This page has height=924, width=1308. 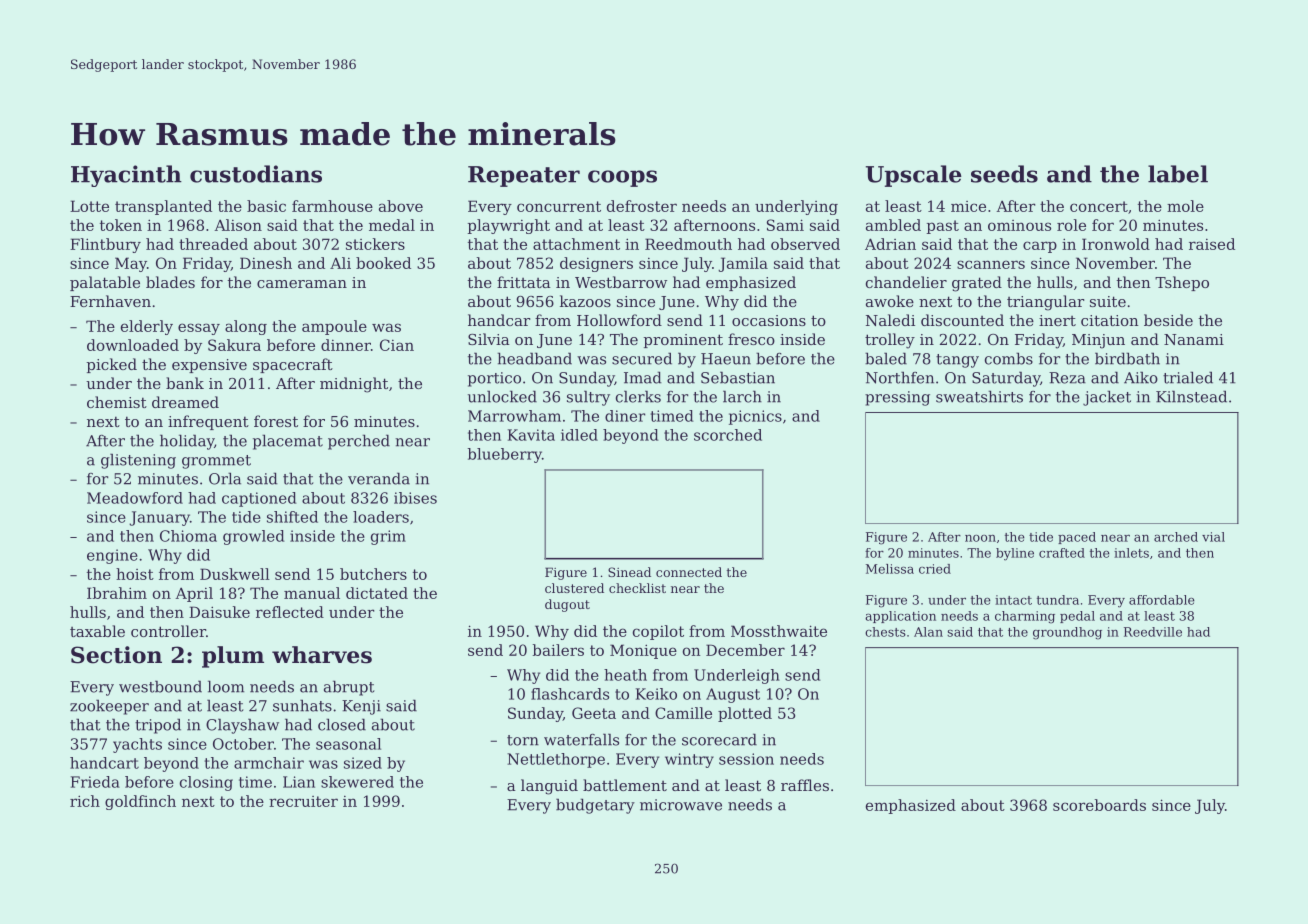 I want to click on shifted, so click(x=292, y=517).
